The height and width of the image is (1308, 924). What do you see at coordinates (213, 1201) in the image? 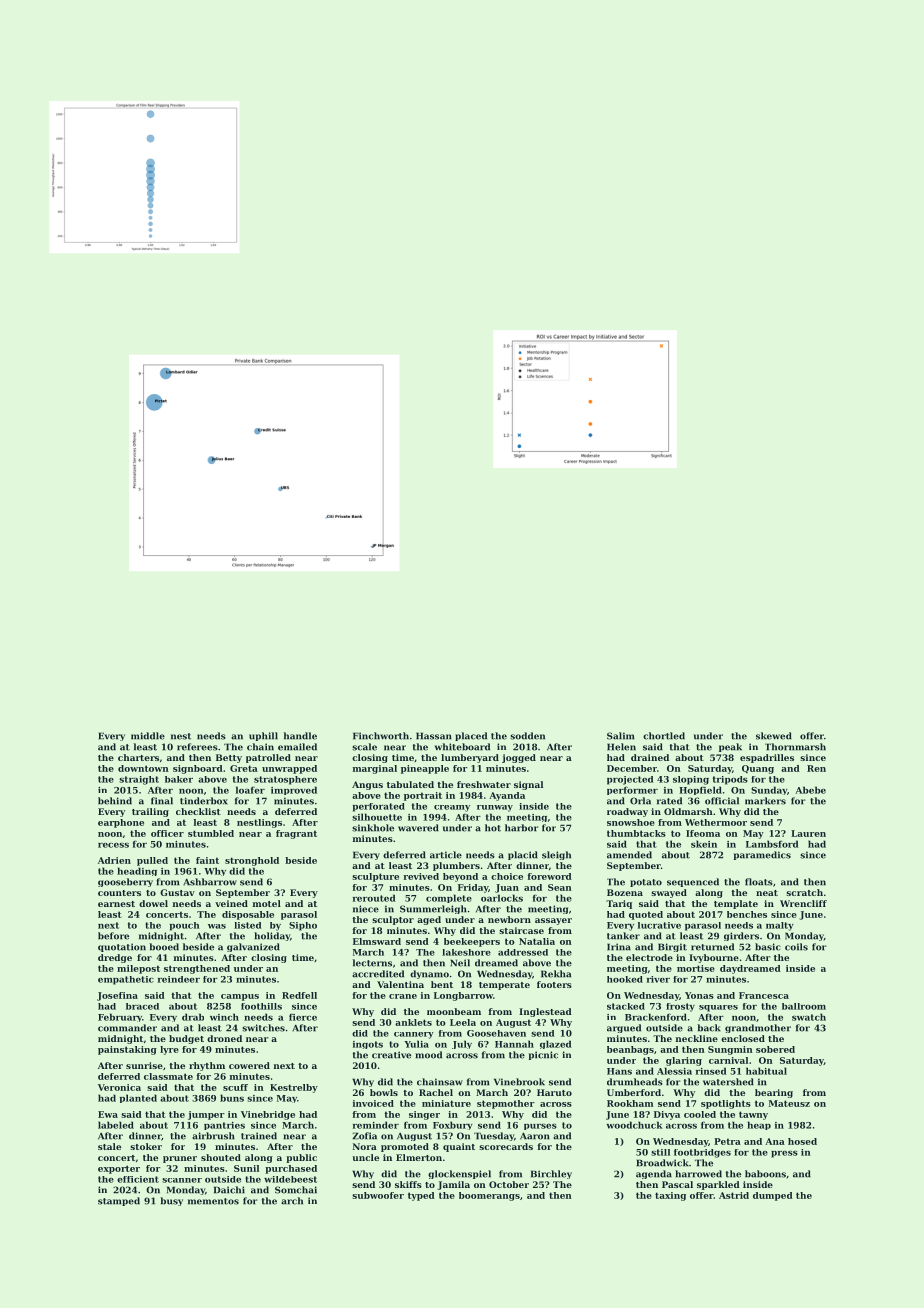
I see `mementos` at bounding box center [213, 1201].
